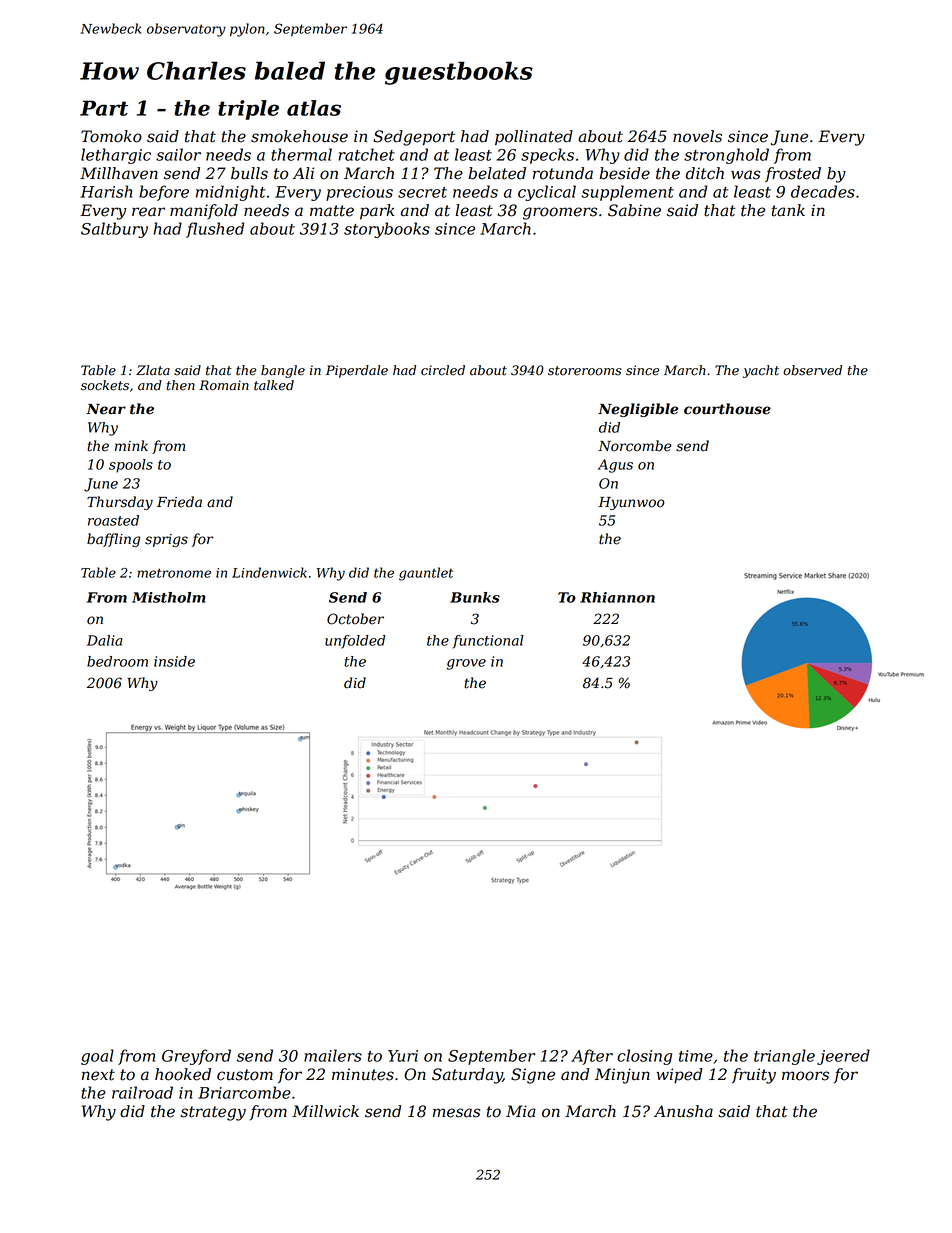 Image resolution: width=952 pixels, height=1233 pixels. I want to click on manifold, so click(204, 211).
